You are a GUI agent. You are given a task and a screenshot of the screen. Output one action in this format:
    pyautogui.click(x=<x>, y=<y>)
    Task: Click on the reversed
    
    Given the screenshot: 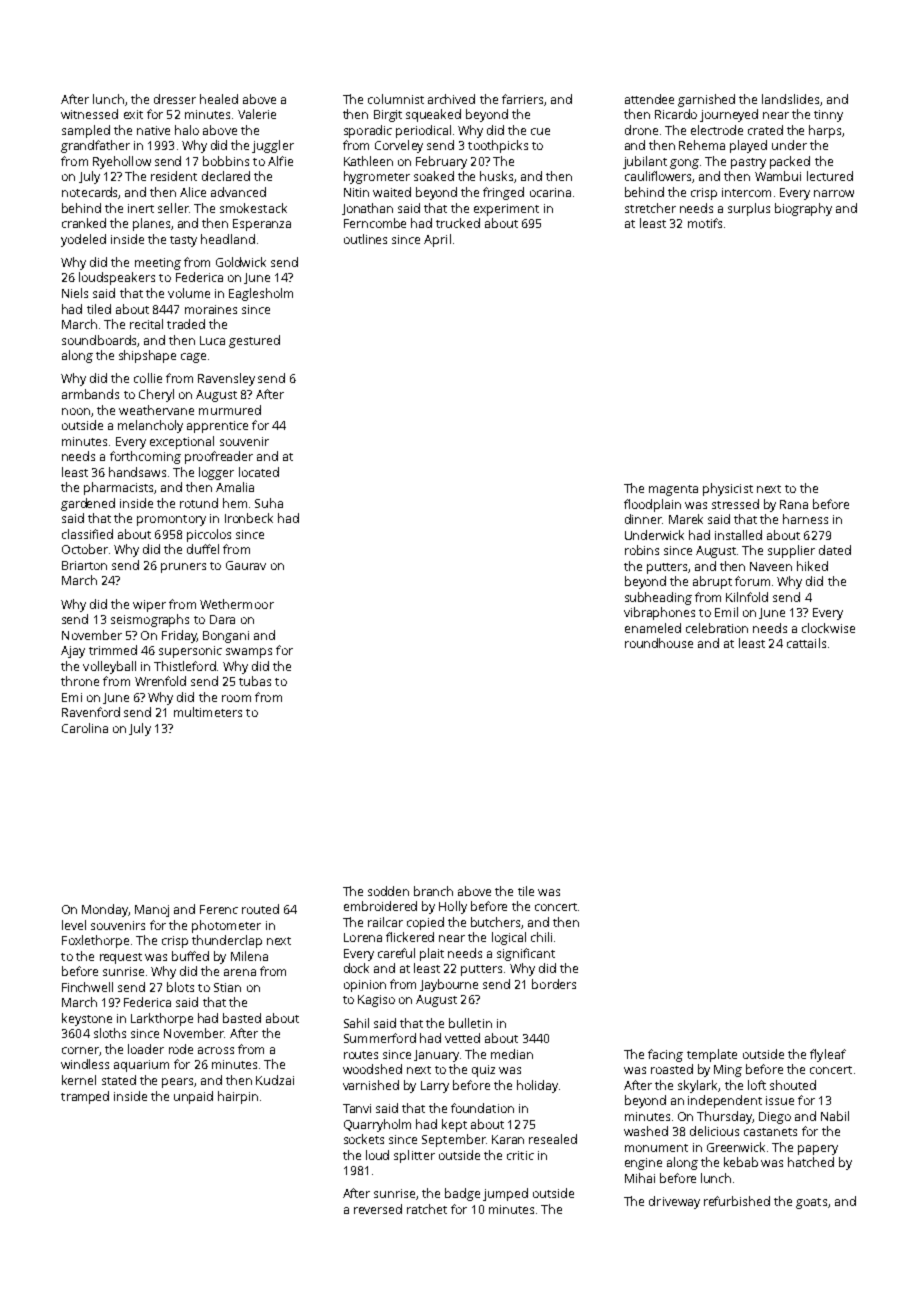 What is the action you would take?
    pyautogui.click(x=378, y=1209)
